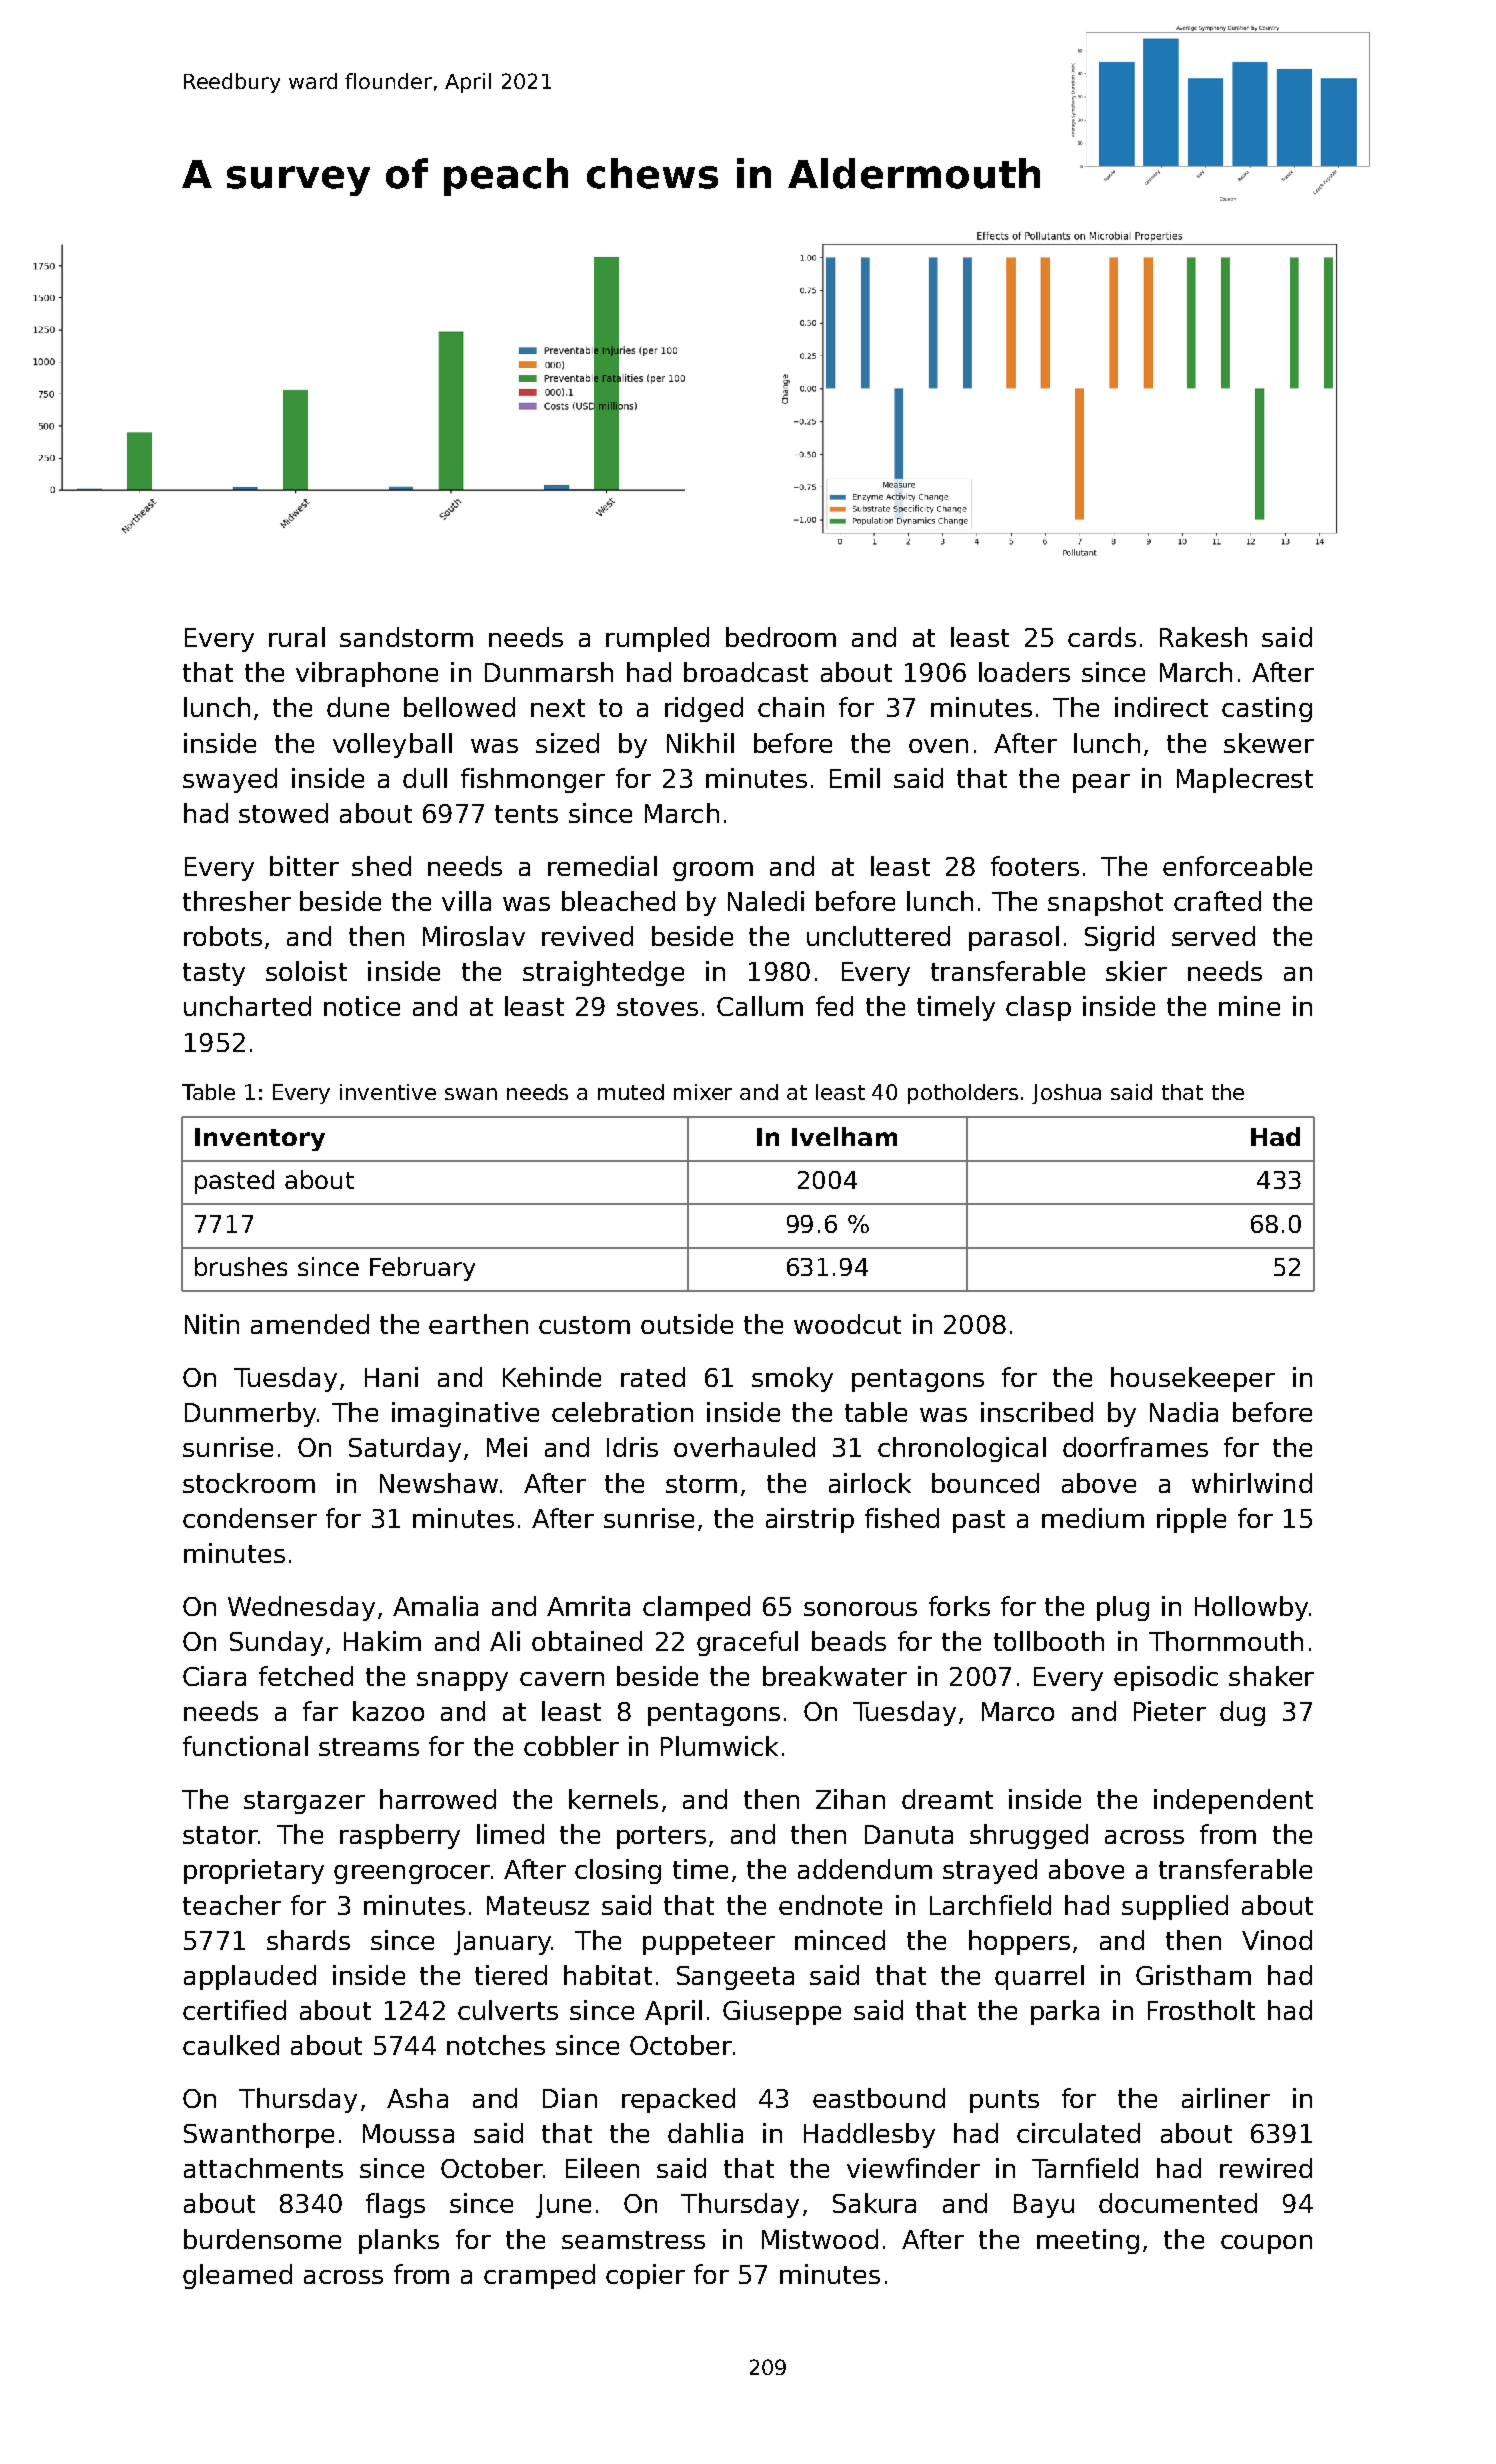 This screenshot has height=2464, width=1496. Describe the element at coordinates (459, 707) in the screenshot. I see `bellowed` at that location.
